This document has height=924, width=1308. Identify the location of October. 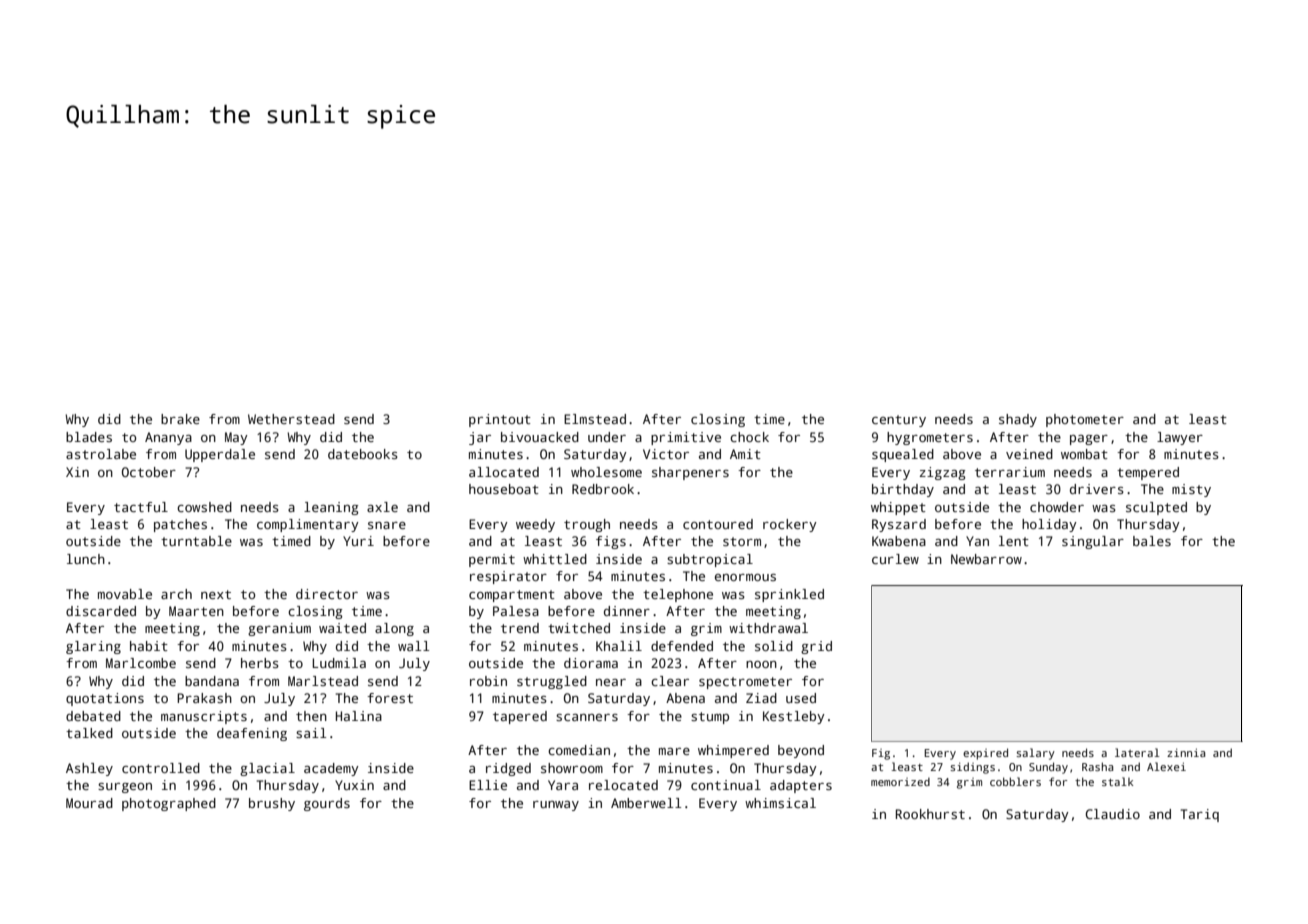
(149, 472).
